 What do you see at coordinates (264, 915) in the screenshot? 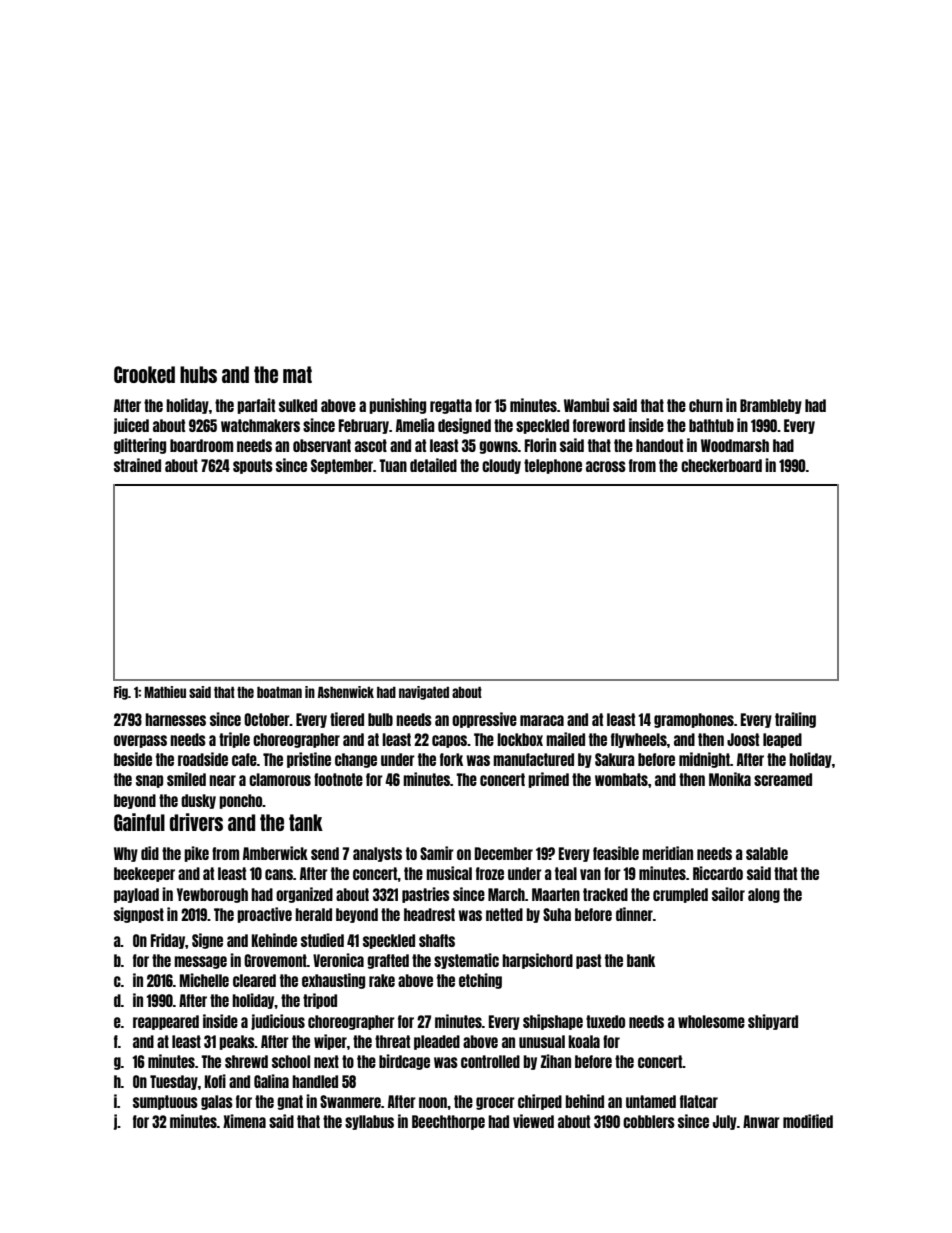
I see `proactive` at bounding box center [264, 915].
